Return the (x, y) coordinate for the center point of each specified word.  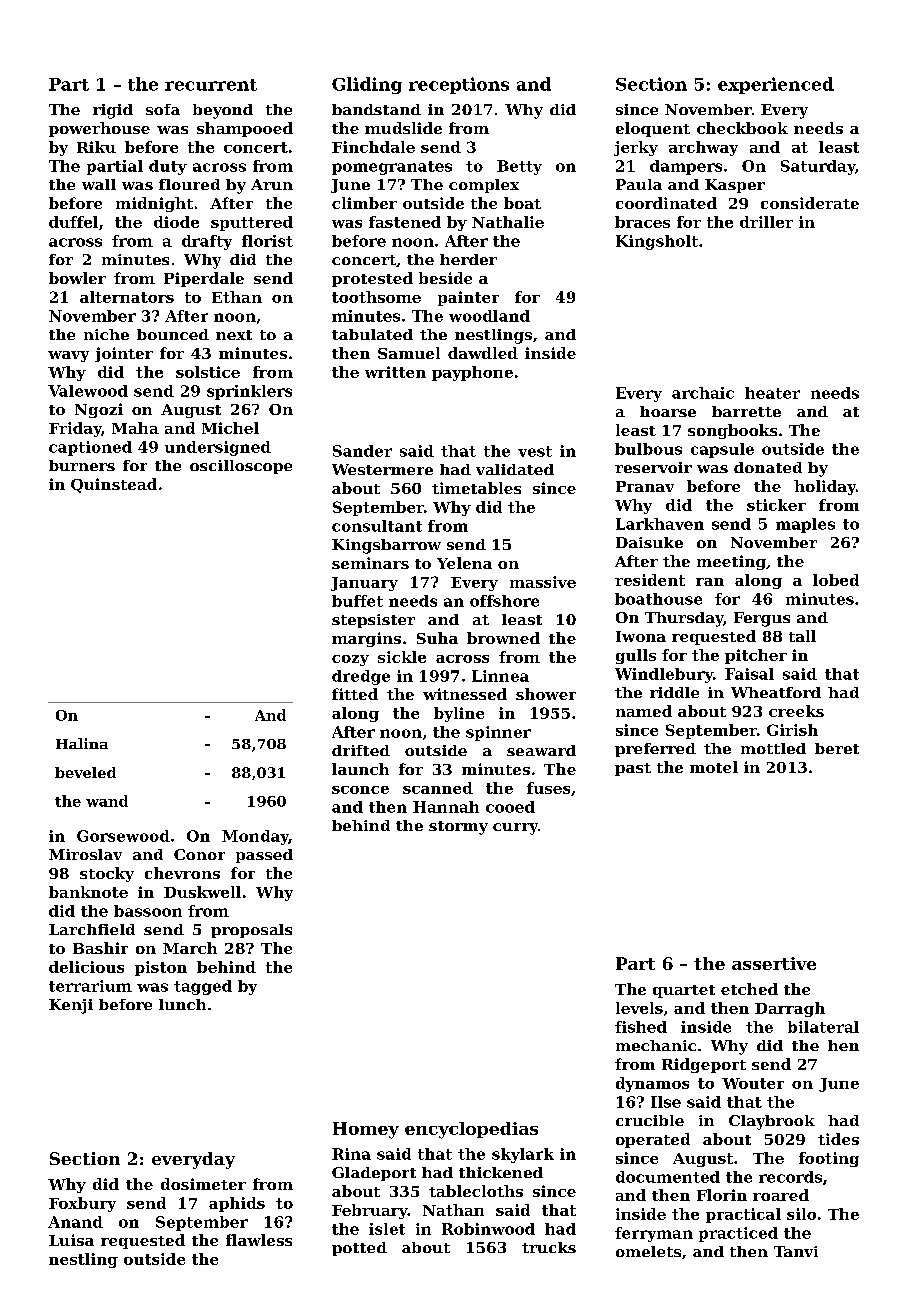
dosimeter (203, 1184)
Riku (96, 147)
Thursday (684, 619)
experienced (776, 85)
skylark (523, 1155)
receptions (459, 85)
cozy (350, 660)
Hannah (446, 807)
